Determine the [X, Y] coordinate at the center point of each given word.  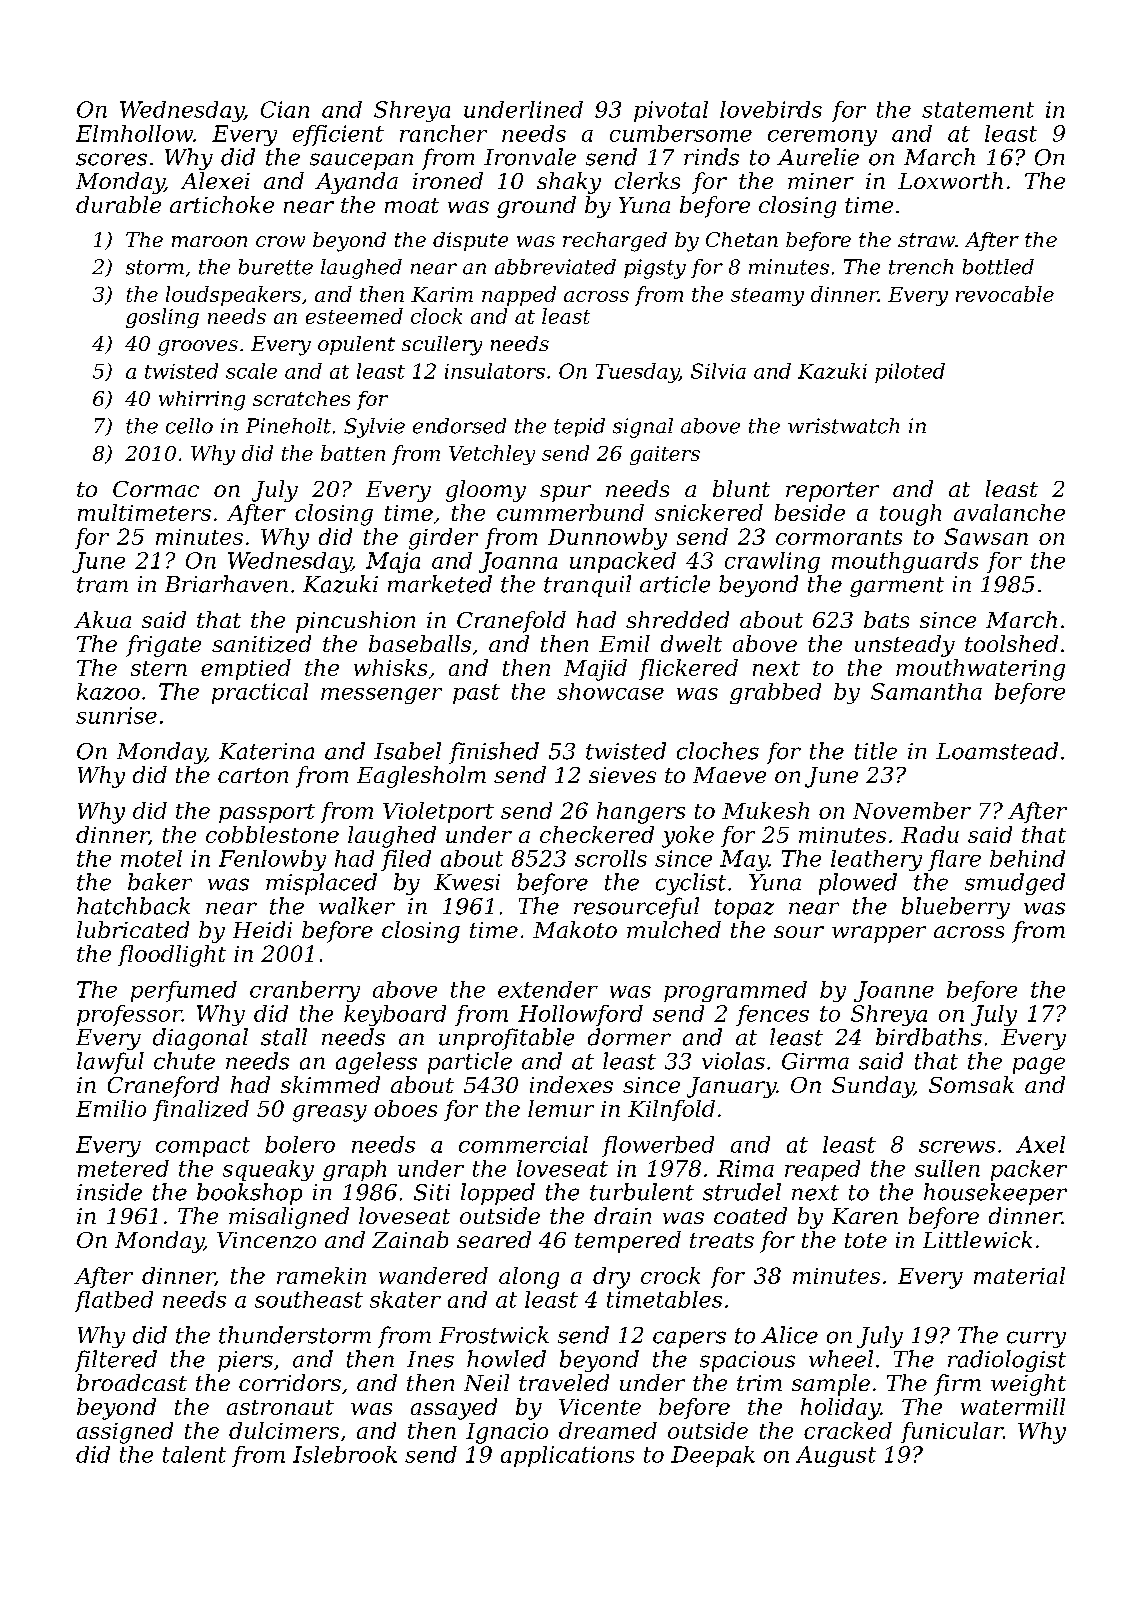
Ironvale [530, 157]
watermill [1013, 1406]
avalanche [1009, 512]
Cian [285, 109]
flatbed [114, 1301]
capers [689, 1339]
